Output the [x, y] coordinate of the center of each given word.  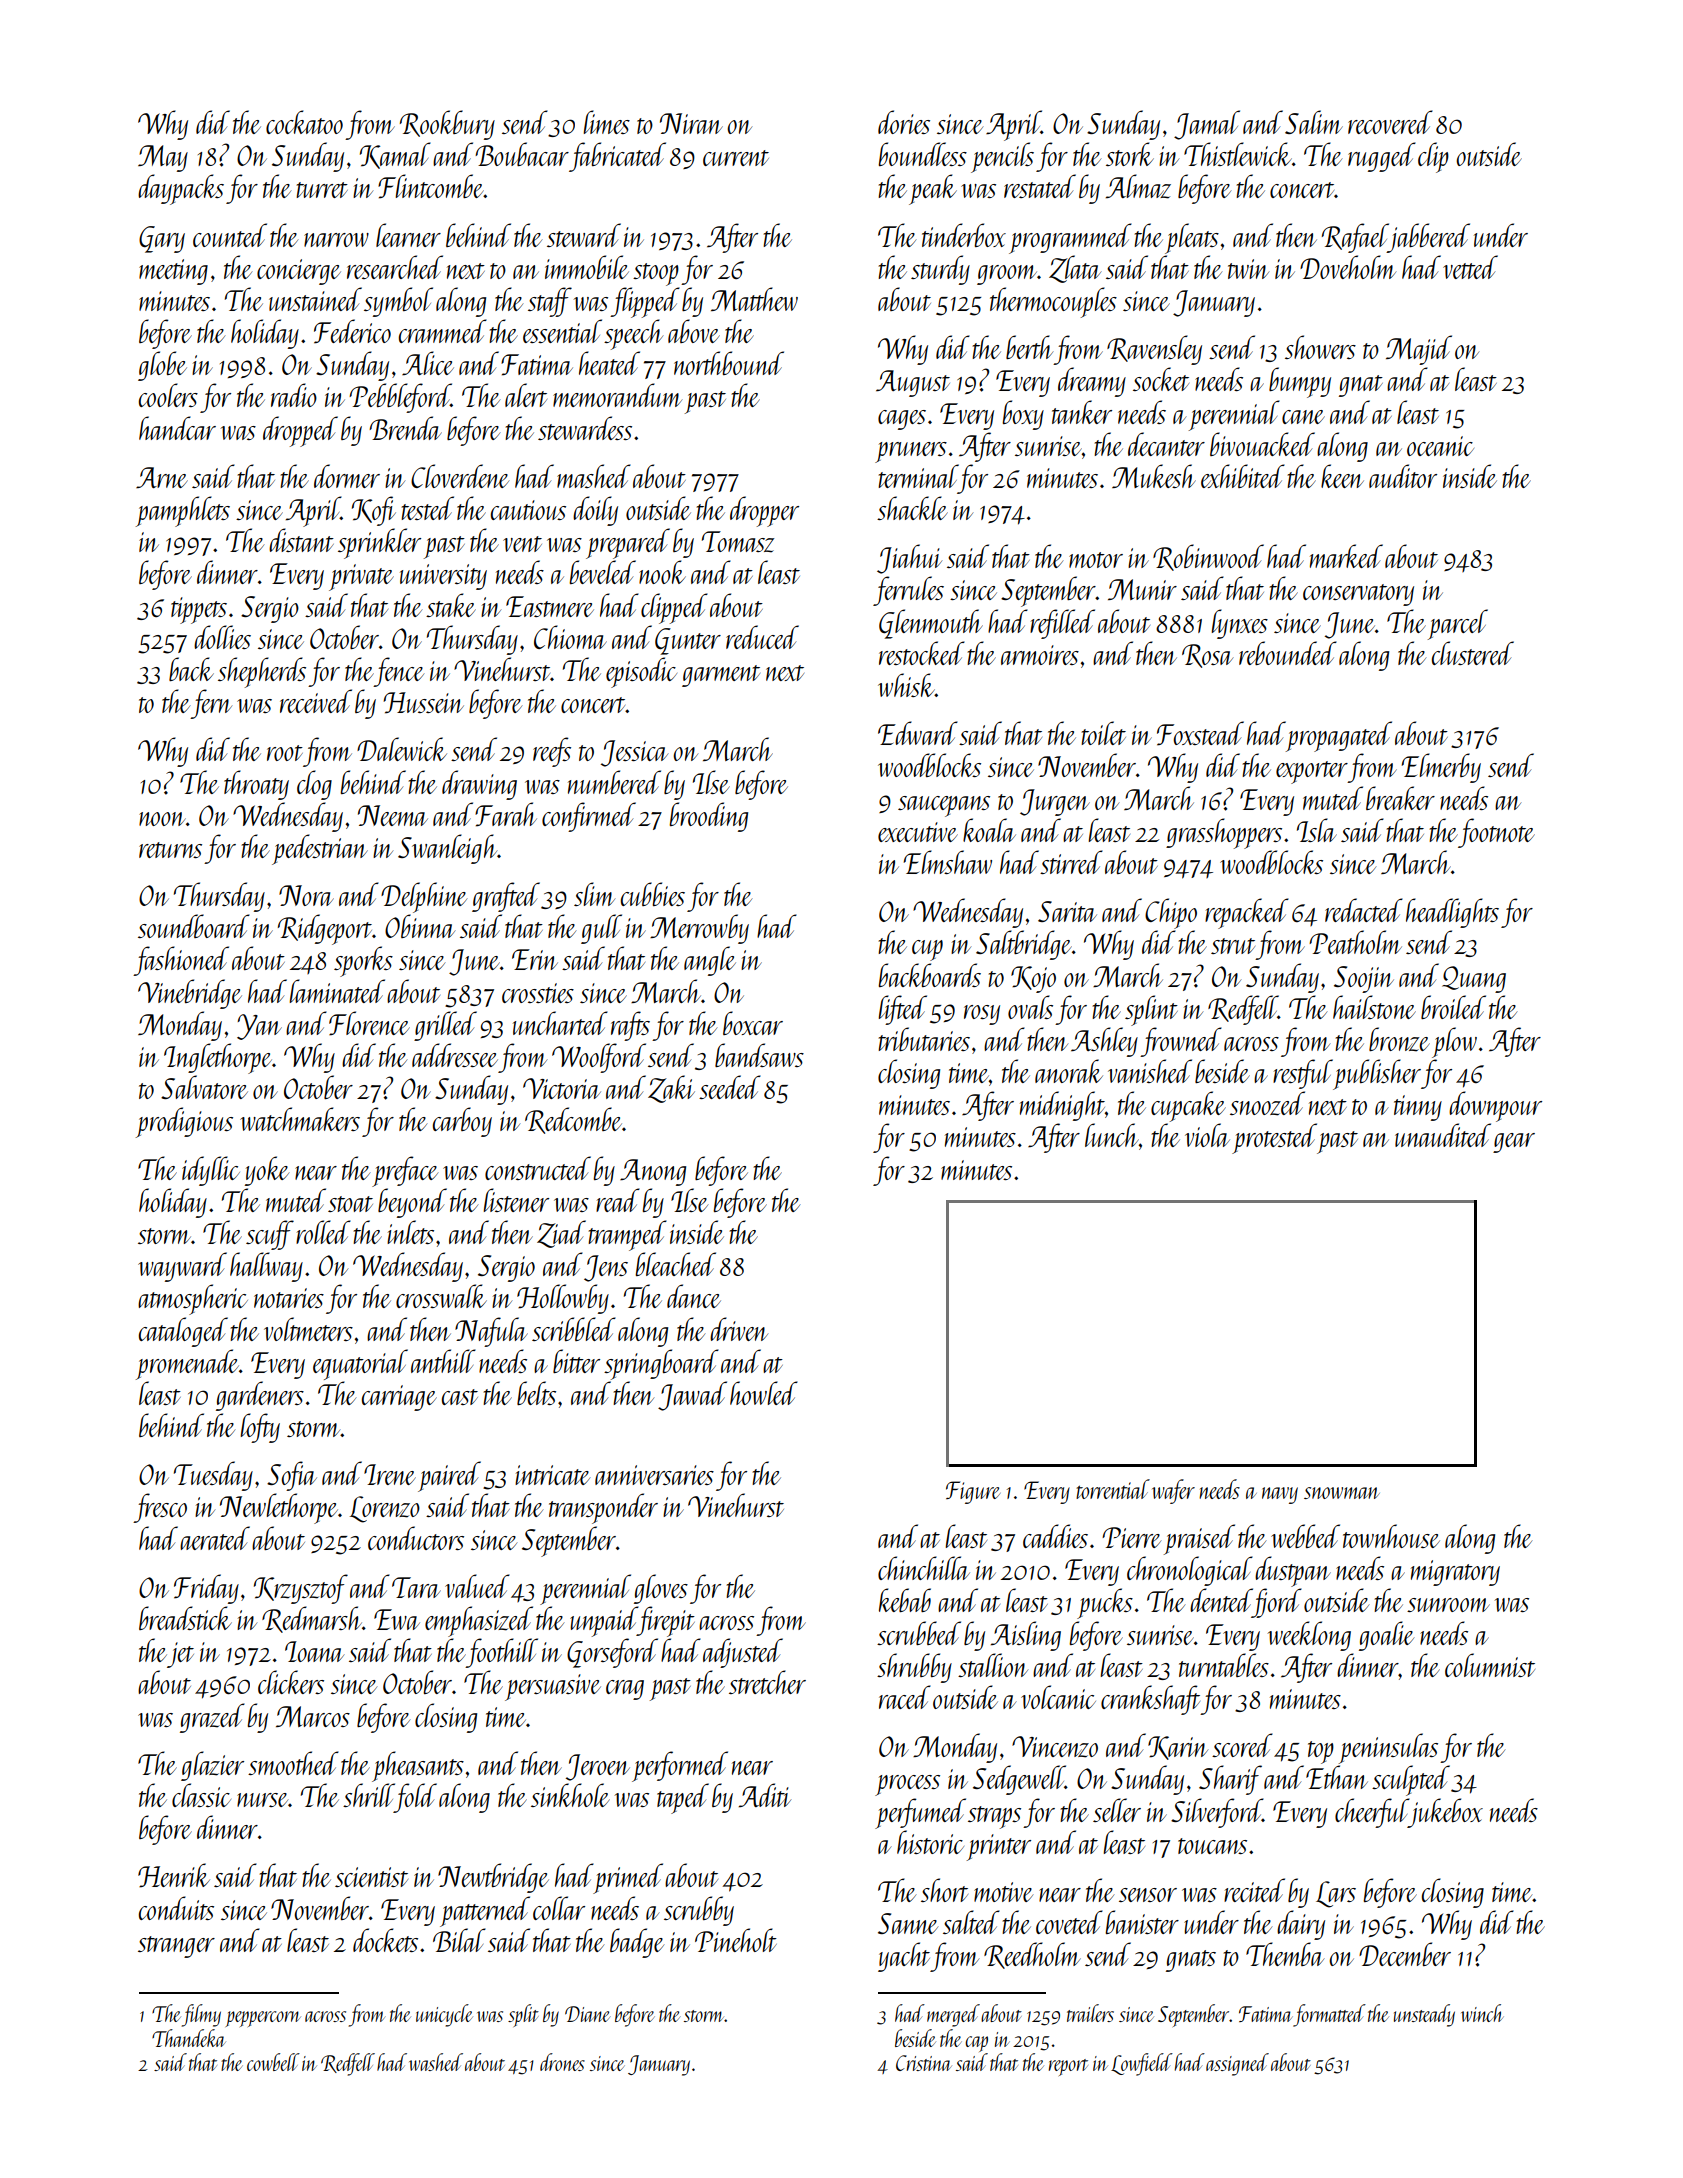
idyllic [211, 1171]
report [1068, 2067]
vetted [1470, 267]
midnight [1062, 1106]
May [163, 158]
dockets [385, 1940]
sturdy [940, 270]
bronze [1399, 1039]
